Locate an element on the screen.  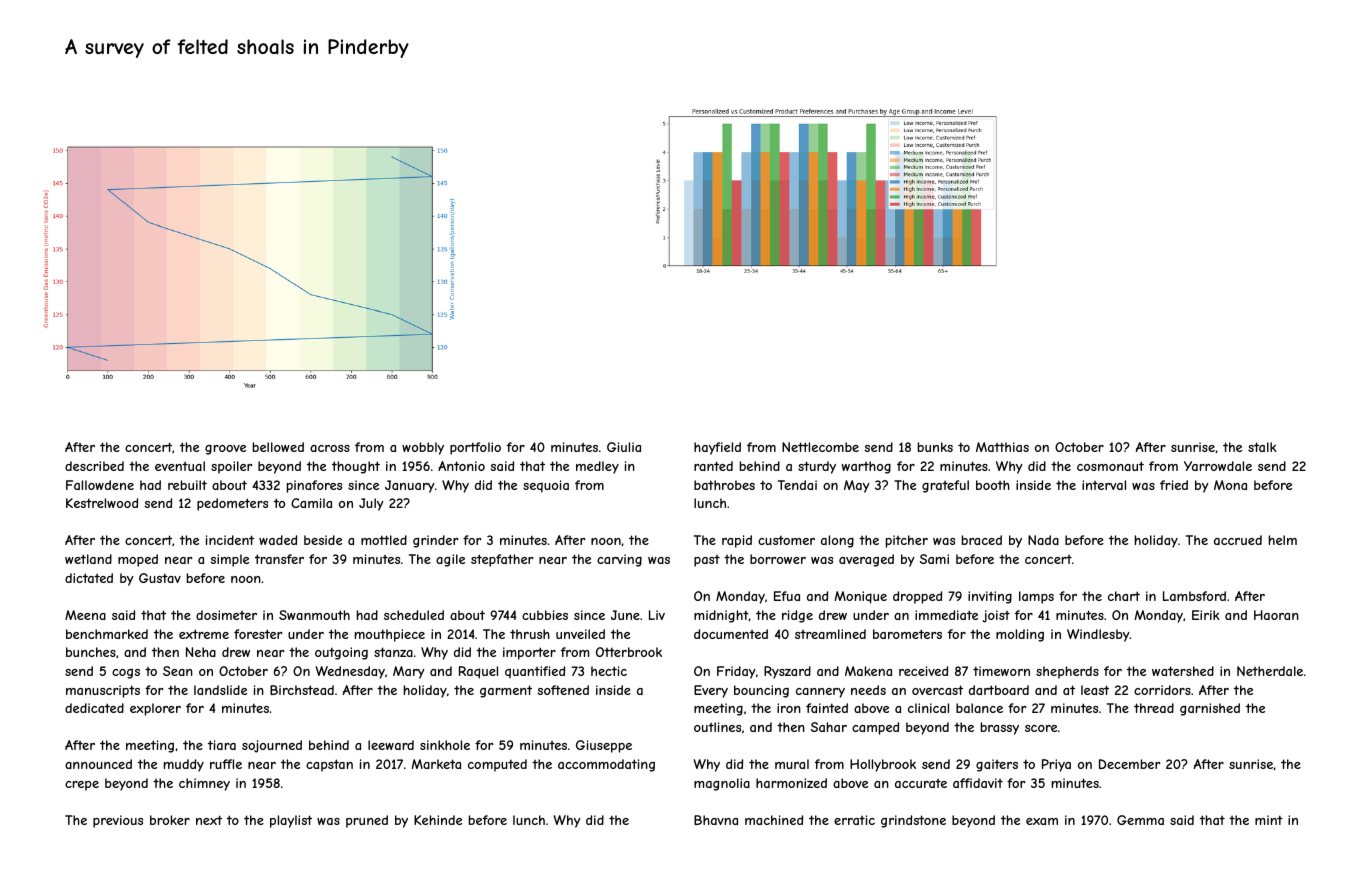
softened is located at coordinates (563, 690).
